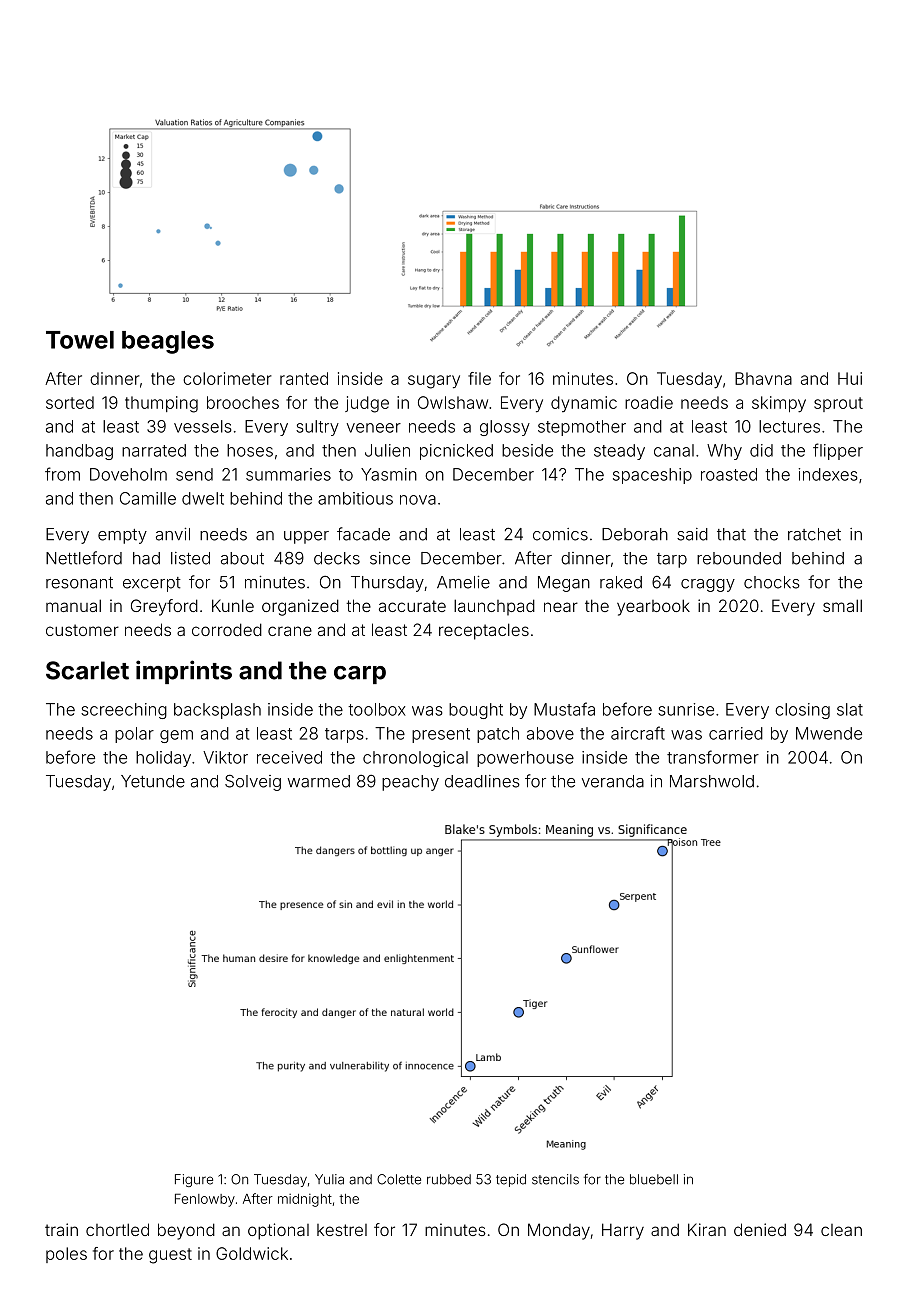 Image resolution: width=908 pixels, height=1316 pixels. Describe the element at coordinates (329, 1179) in the page. I see `Yulia` at that location.
